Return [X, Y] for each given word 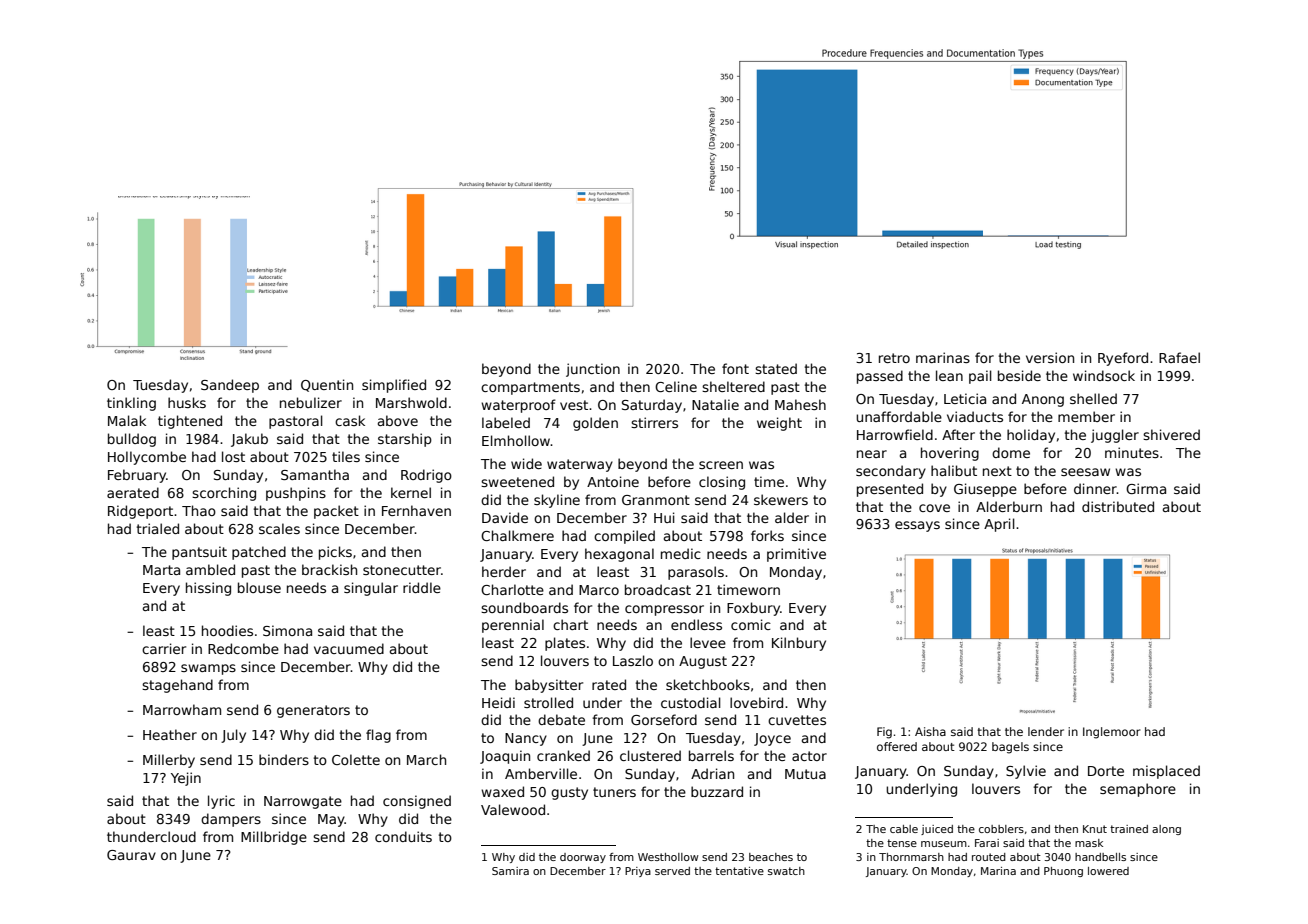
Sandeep [230, 386]
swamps [208, 669]
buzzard [717, 791]
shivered [1171, 434]
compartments [530, 388]
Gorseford [664, 719]
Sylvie [1026, 772]
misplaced [1166, 772]
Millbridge [274, 838]
